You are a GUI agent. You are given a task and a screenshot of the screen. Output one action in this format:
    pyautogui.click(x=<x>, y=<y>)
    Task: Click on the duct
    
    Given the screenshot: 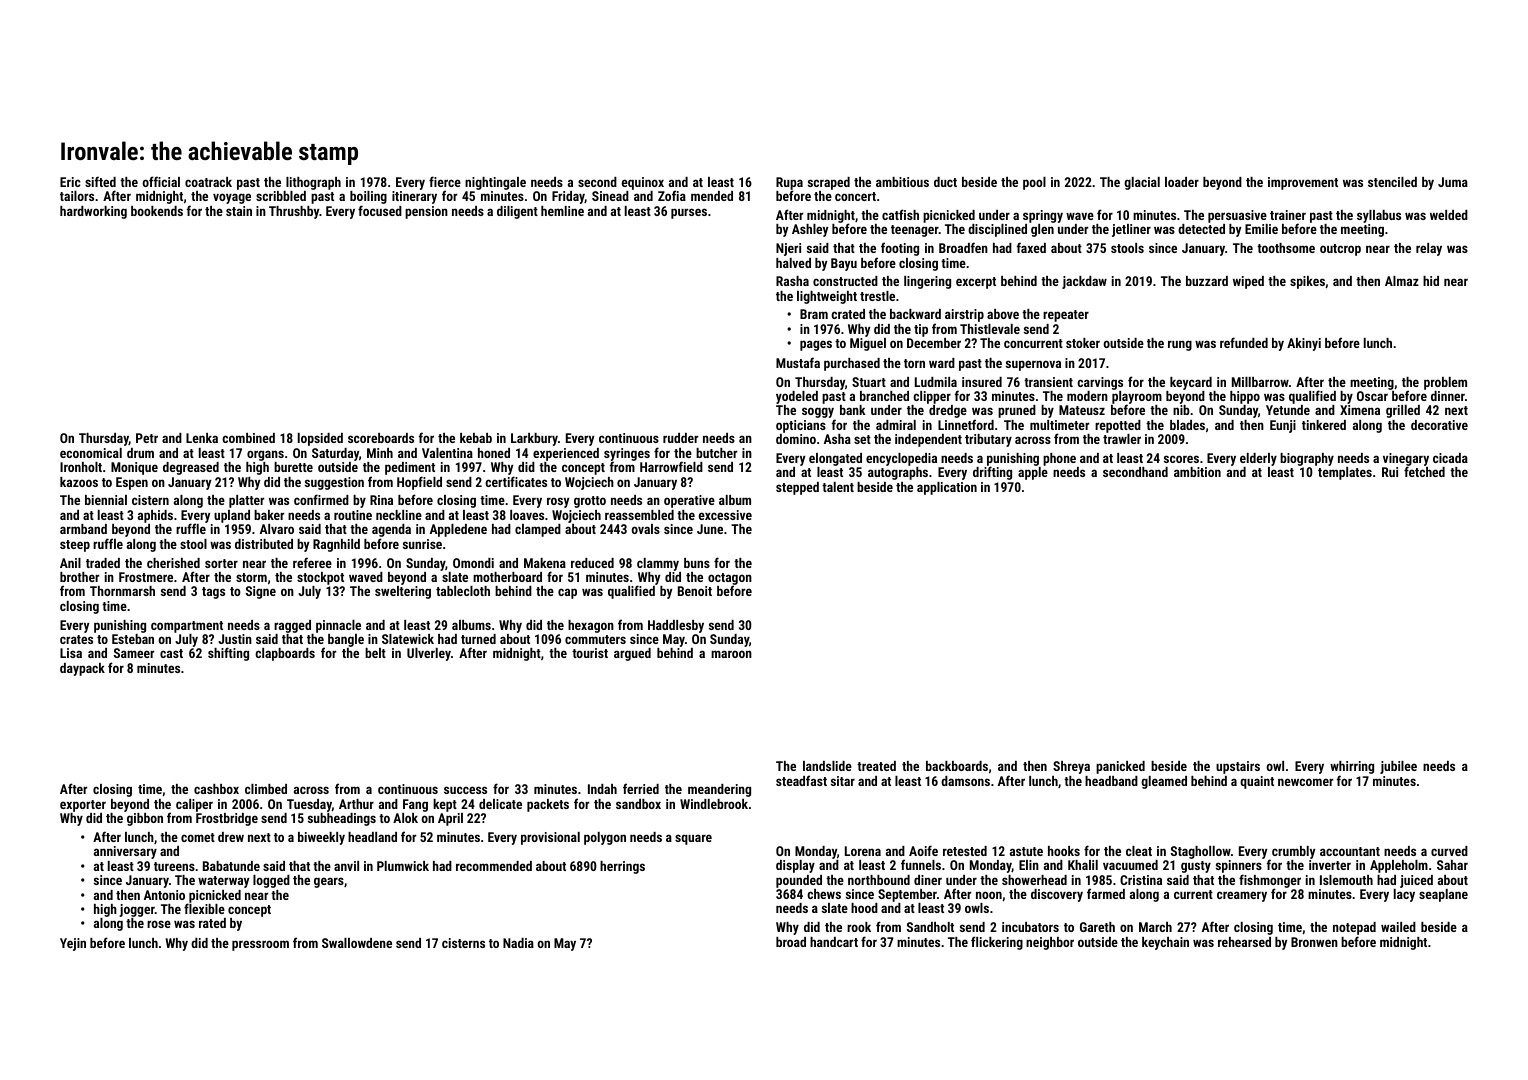 What is the action you would take?
    pyautogui.click(x=945, y=182)
